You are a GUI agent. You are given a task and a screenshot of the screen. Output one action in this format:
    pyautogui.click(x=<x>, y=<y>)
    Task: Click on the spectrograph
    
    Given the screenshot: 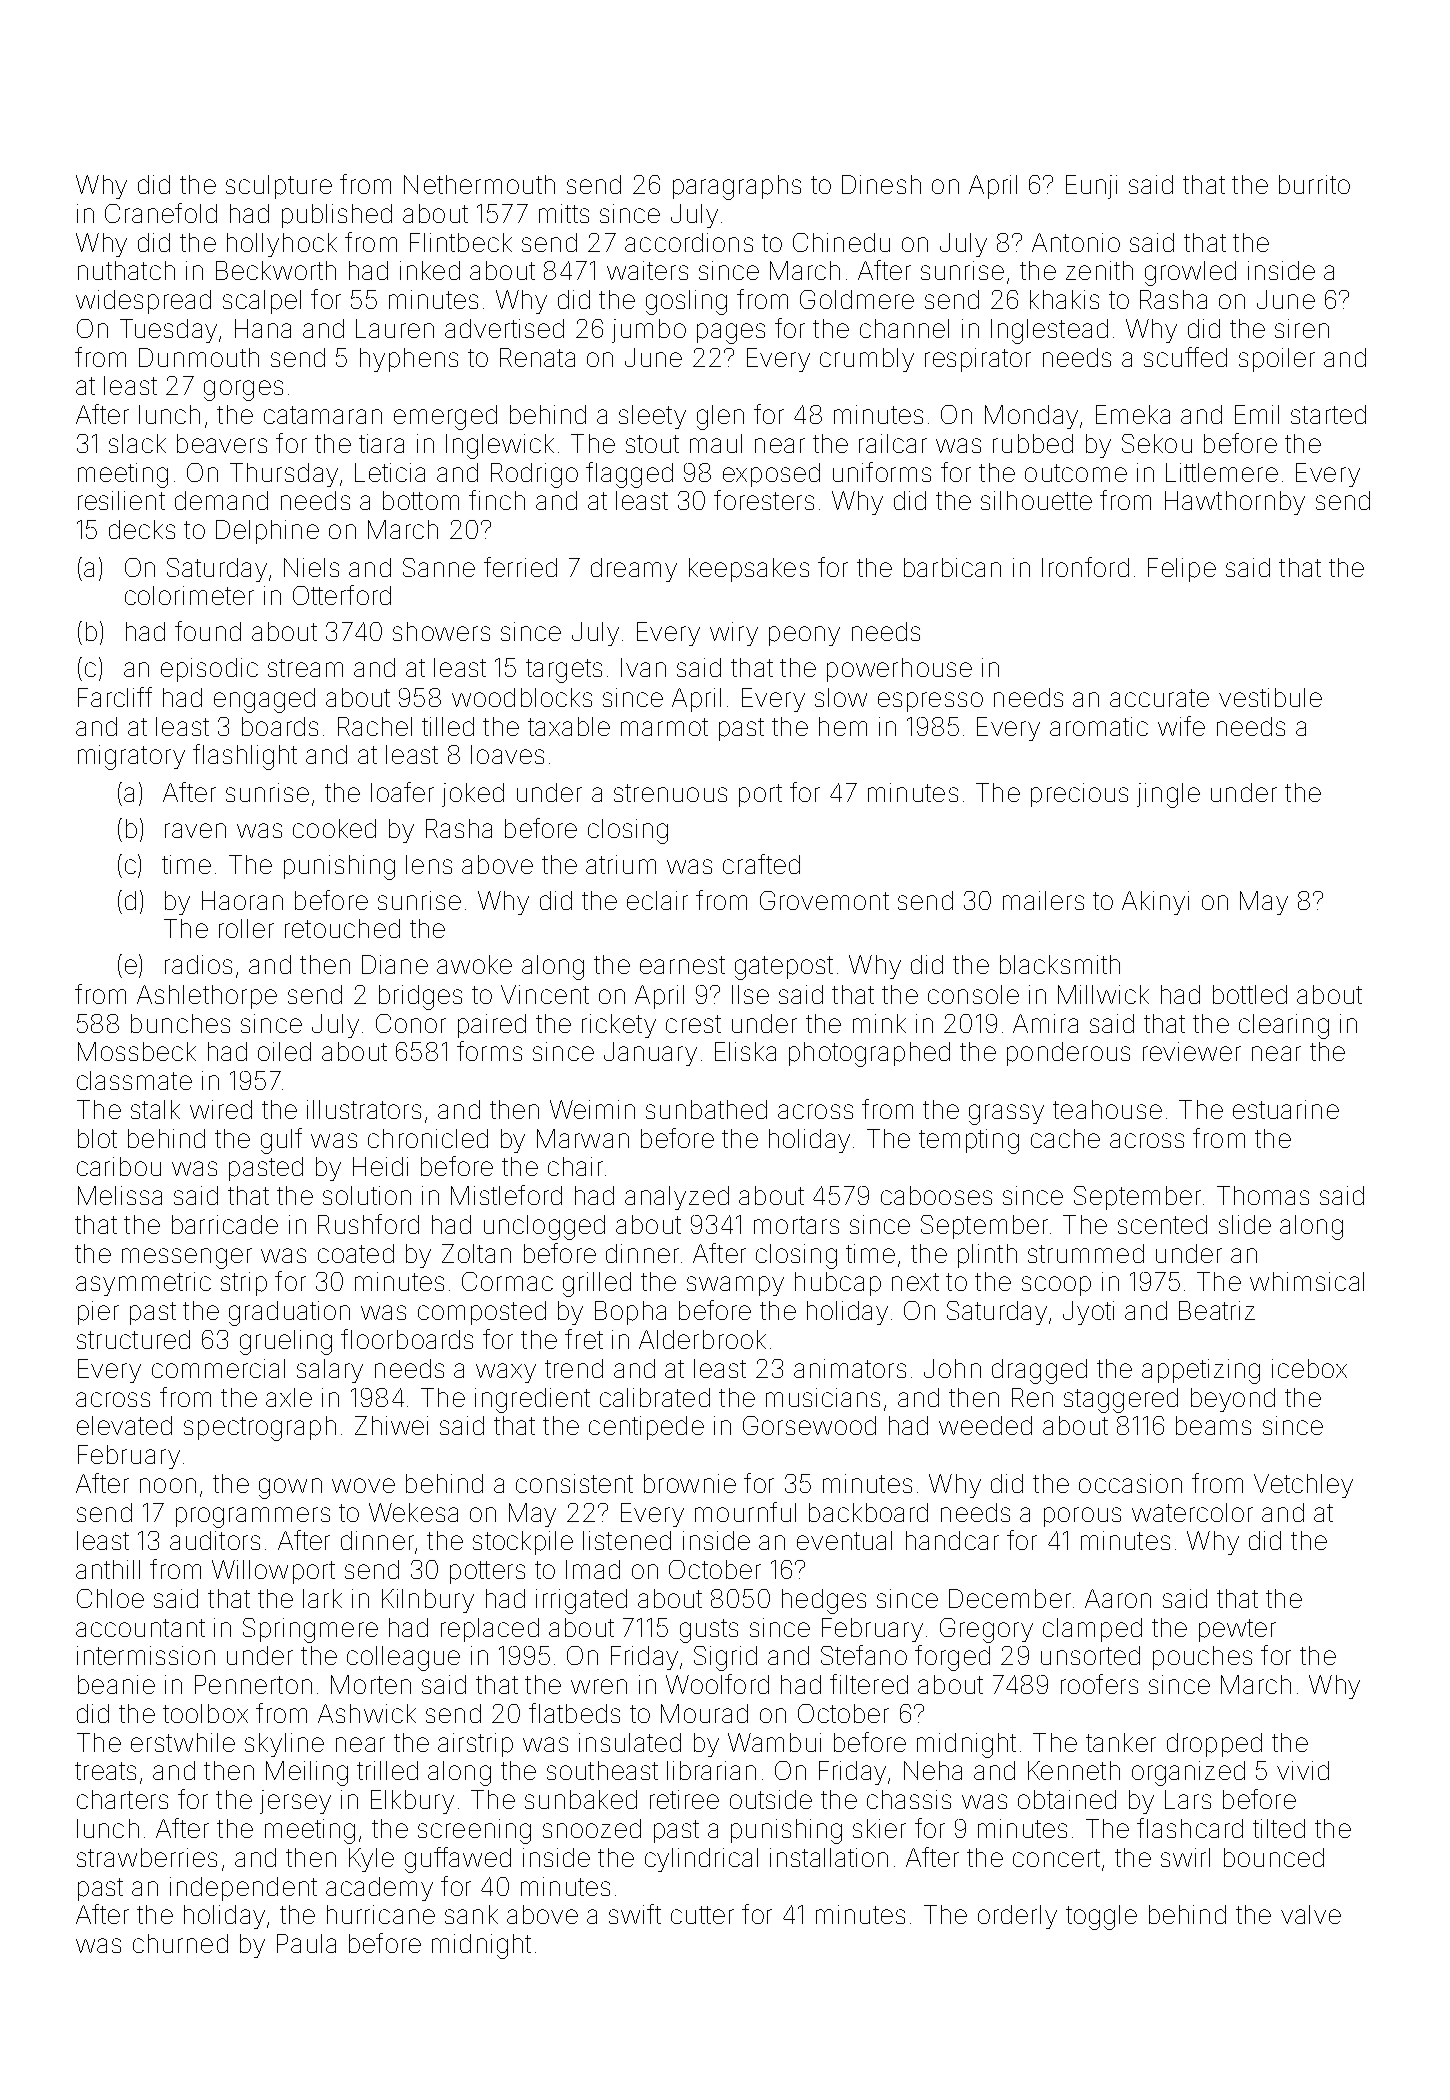 What is the action you would take?
    pyautogui.click(x=260, y=1428)
